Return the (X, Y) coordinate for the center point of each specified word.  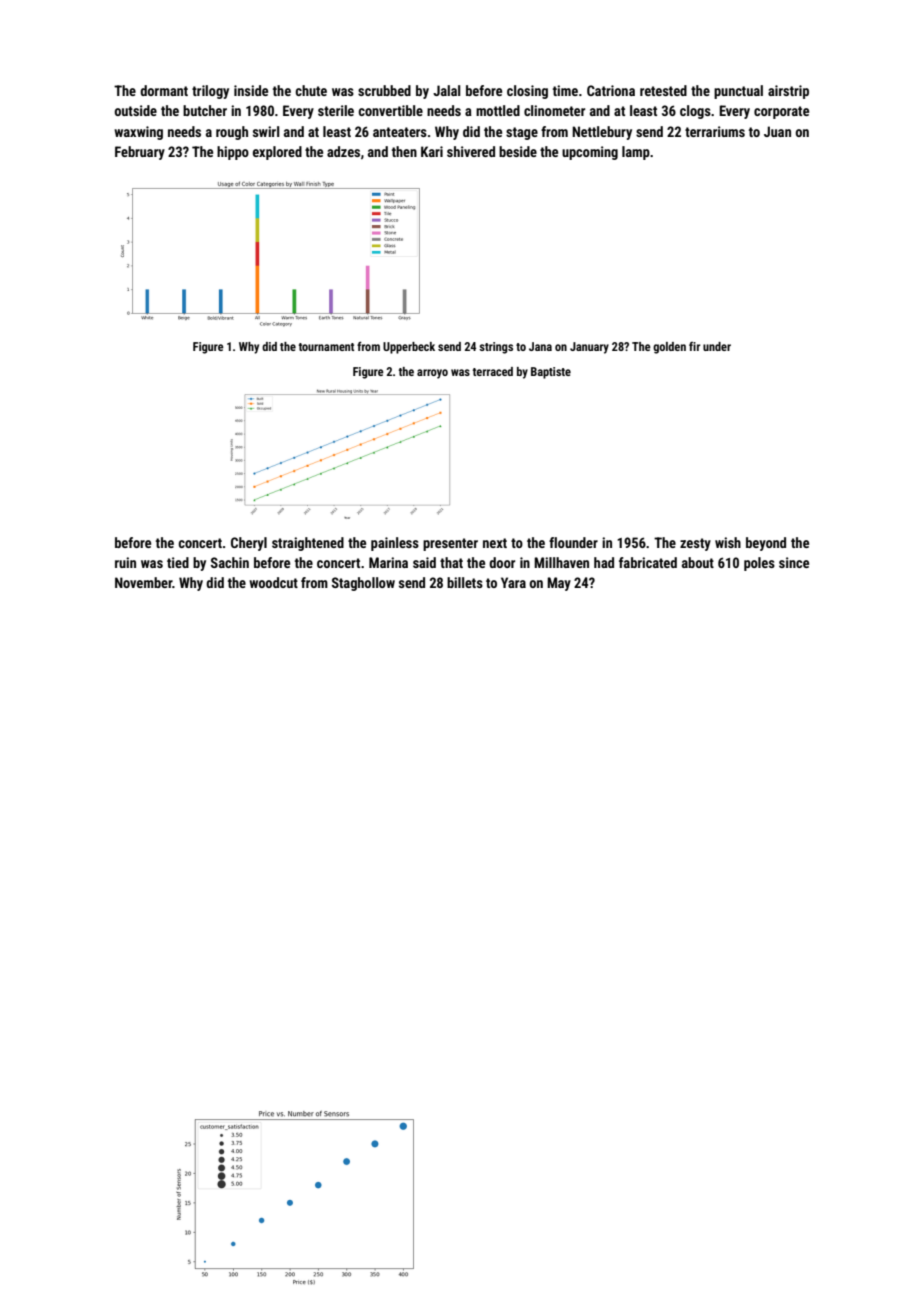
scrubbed (384, 90)
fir (694, 346)
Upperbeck (409, 348)
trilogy (210, 92)
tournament (326, 347)
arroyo (432, 374)
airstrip (788, 92)
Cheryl (249, 544)
